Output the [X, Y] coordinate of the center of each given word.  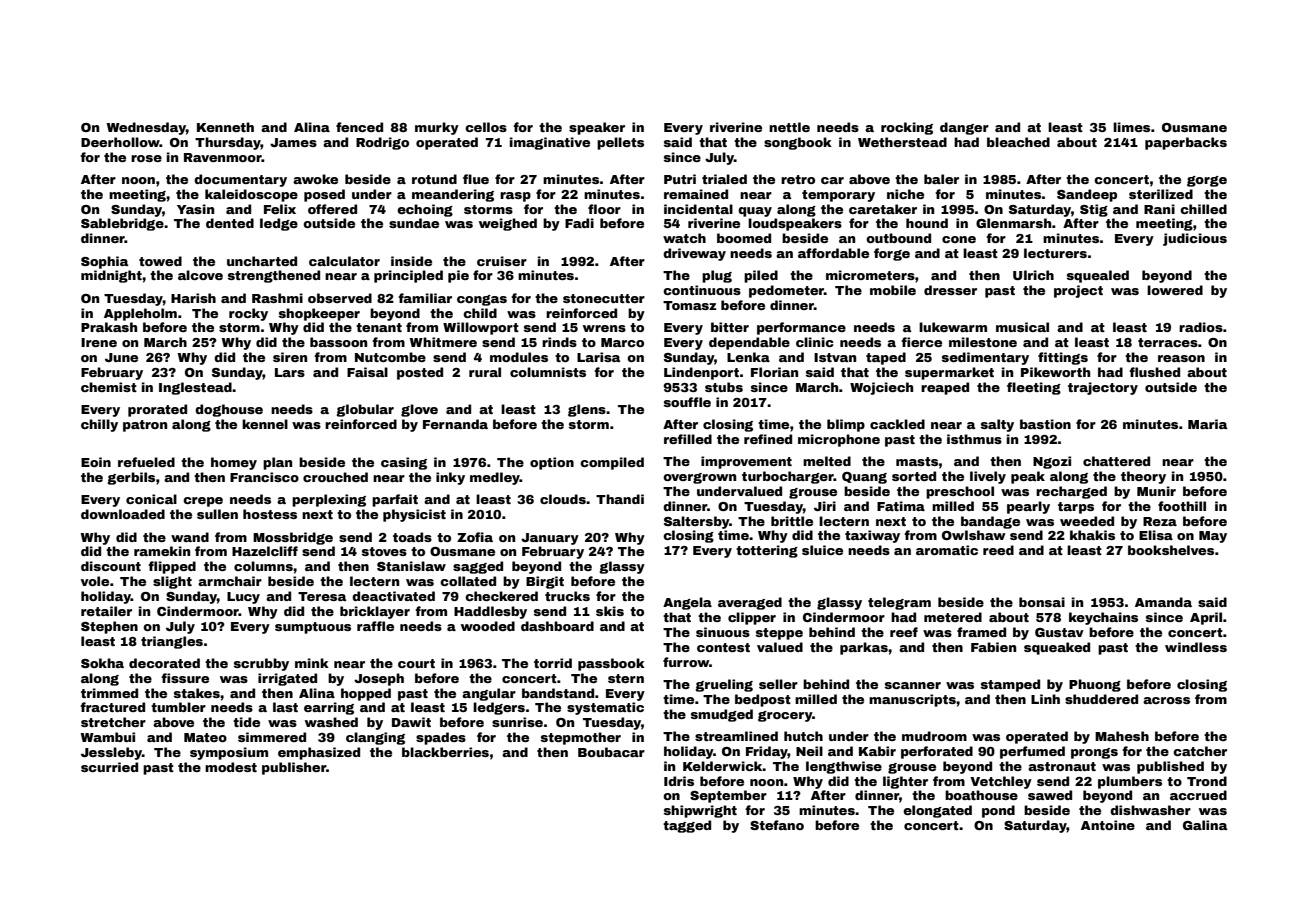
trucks [567, 596]
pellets [620, 143]
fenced [359, 127]
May [1213, 537]
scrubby [261, 664]
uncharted [262, 261]
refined [768, 439]
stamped [1010, 685]
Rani [1159, 209]
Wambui [107, 737]
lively [988, 477]
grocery [785, 716]
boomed [744, 238]
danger [964, 128]
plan [277, 463]
